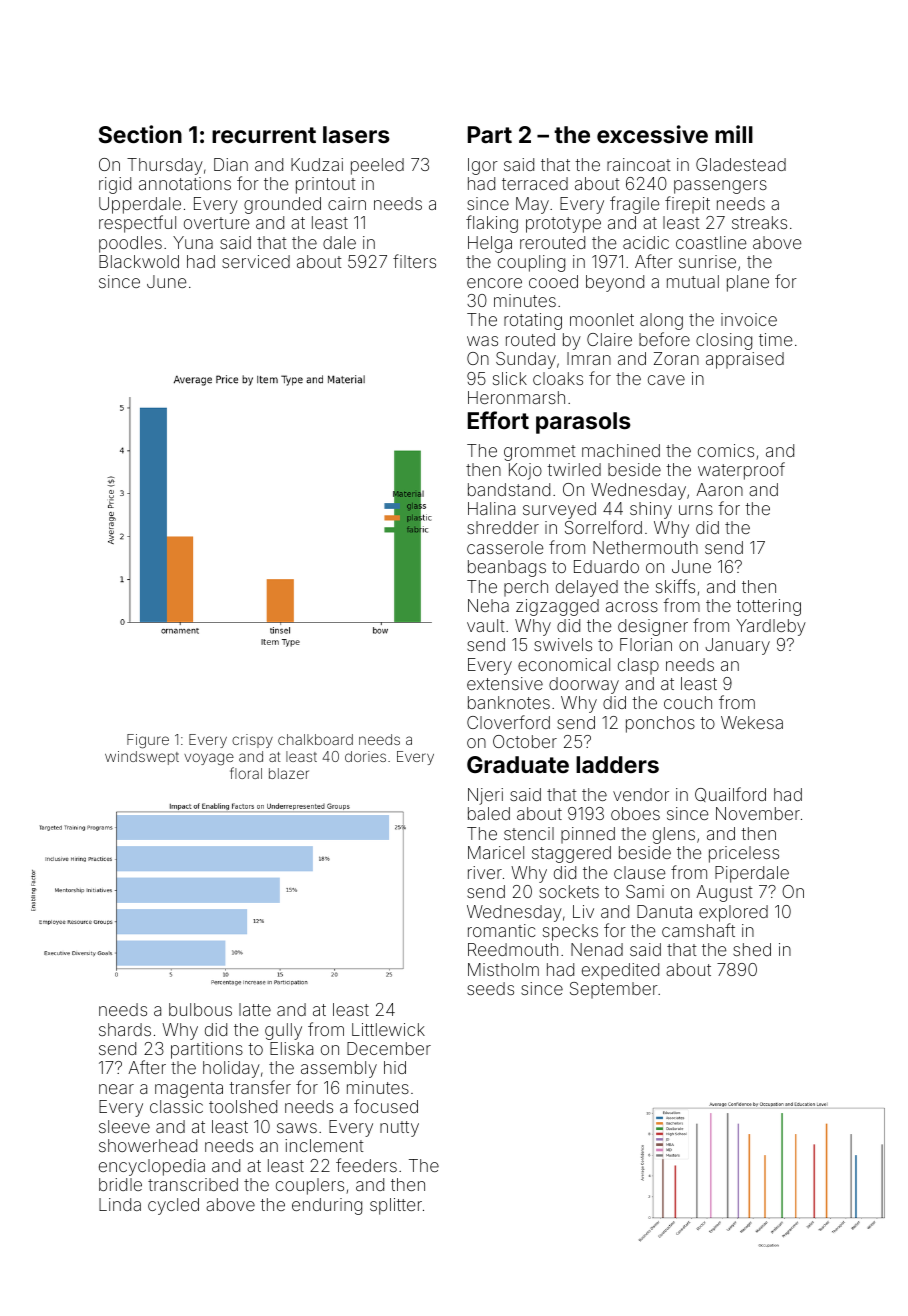  Describe the element at coordinates (282, 205) in the page. I see `grounded` at that location.
